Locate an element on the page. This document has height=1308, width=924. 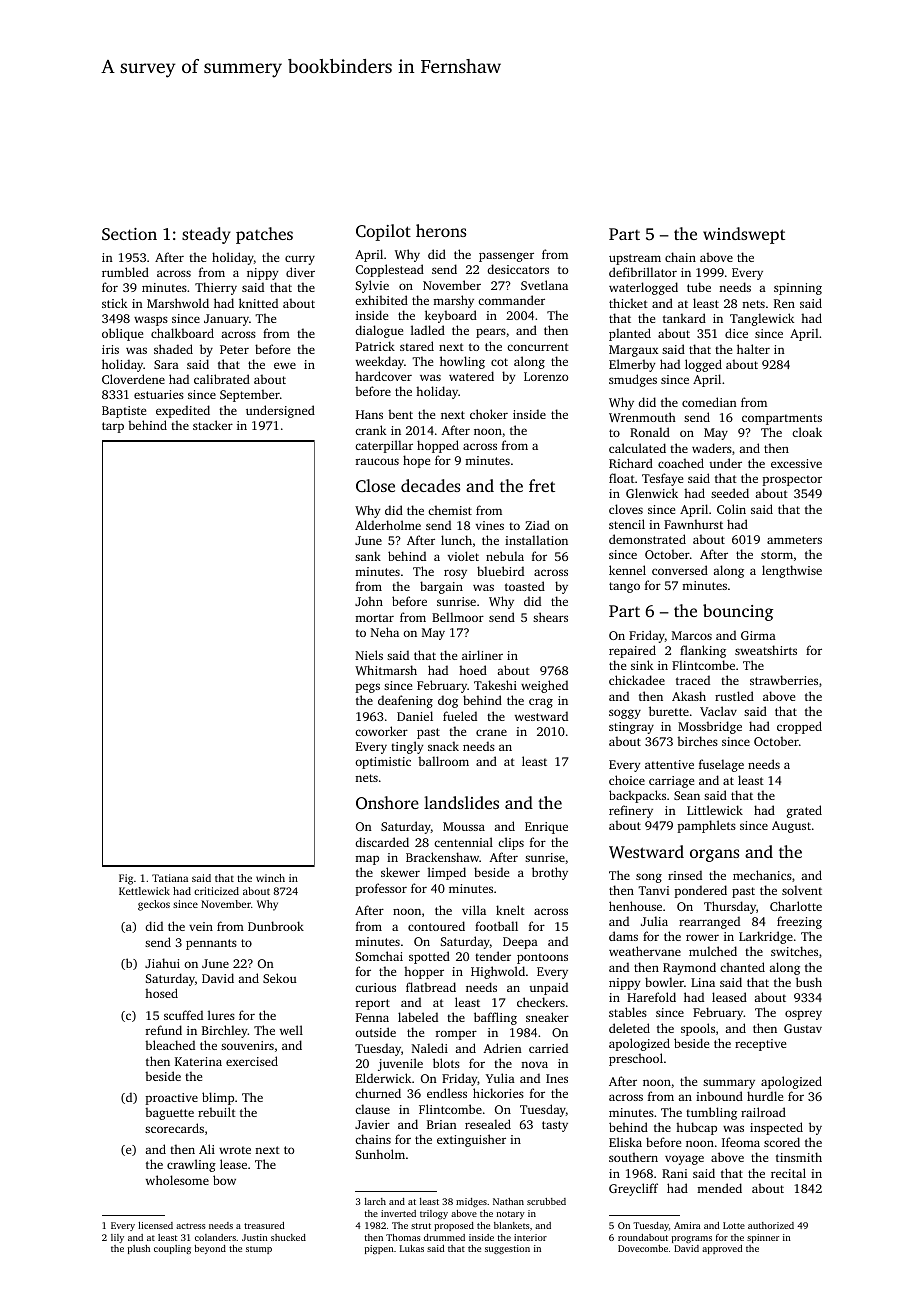
wasps is located at coordinates (151, 321).
